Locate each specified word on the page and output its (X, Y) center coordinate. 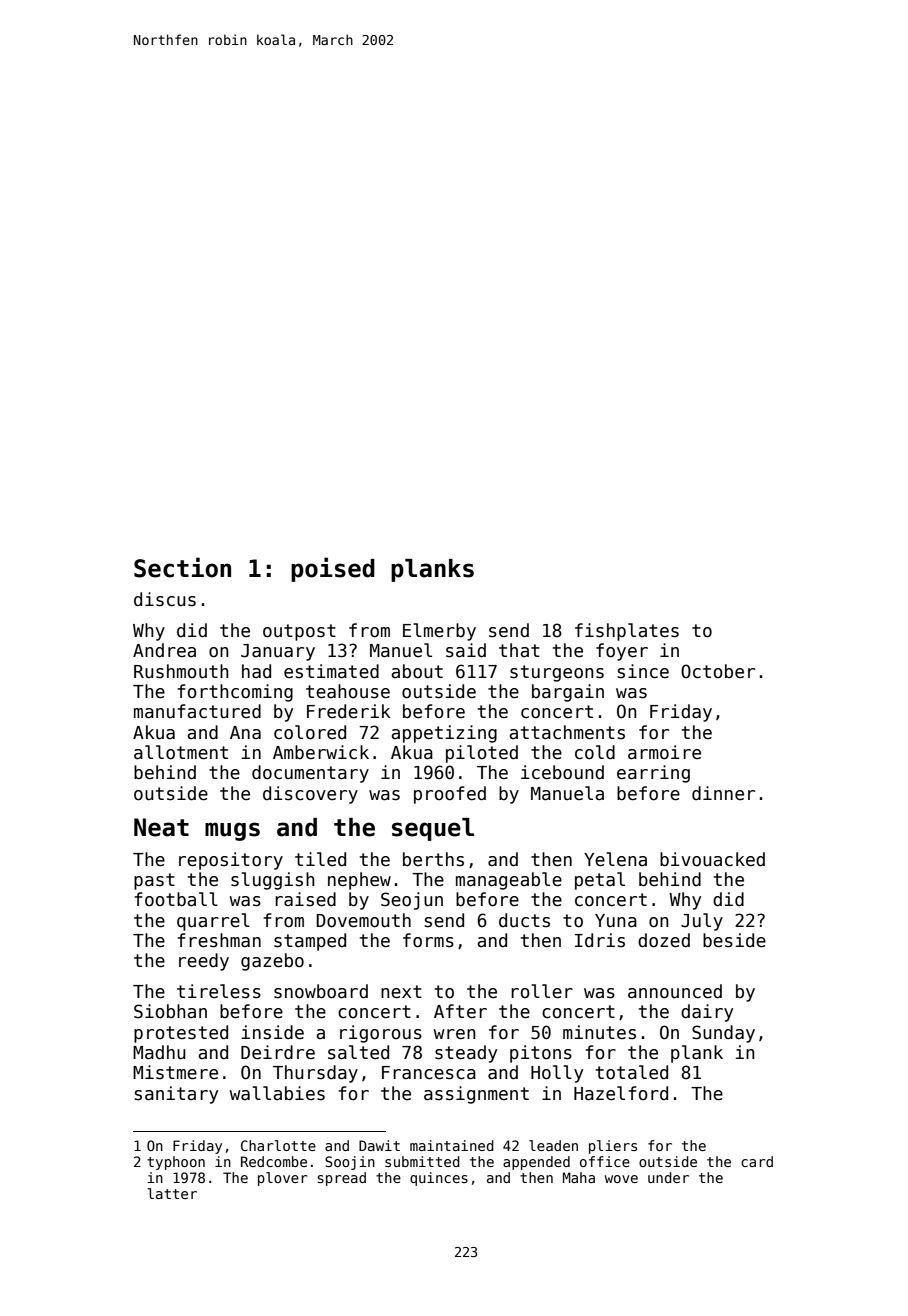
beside (734, 940)
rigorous (381, 1034)
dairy (707, 1013)
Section (182, 567)
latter (172, 1193)
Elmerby (439, 632)
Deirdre (278, 1052)
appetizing (444, 734)
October (718, 671)
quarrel (213, 922)
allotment (181, 752)
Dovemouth (364, 920)
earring (653, 774)
